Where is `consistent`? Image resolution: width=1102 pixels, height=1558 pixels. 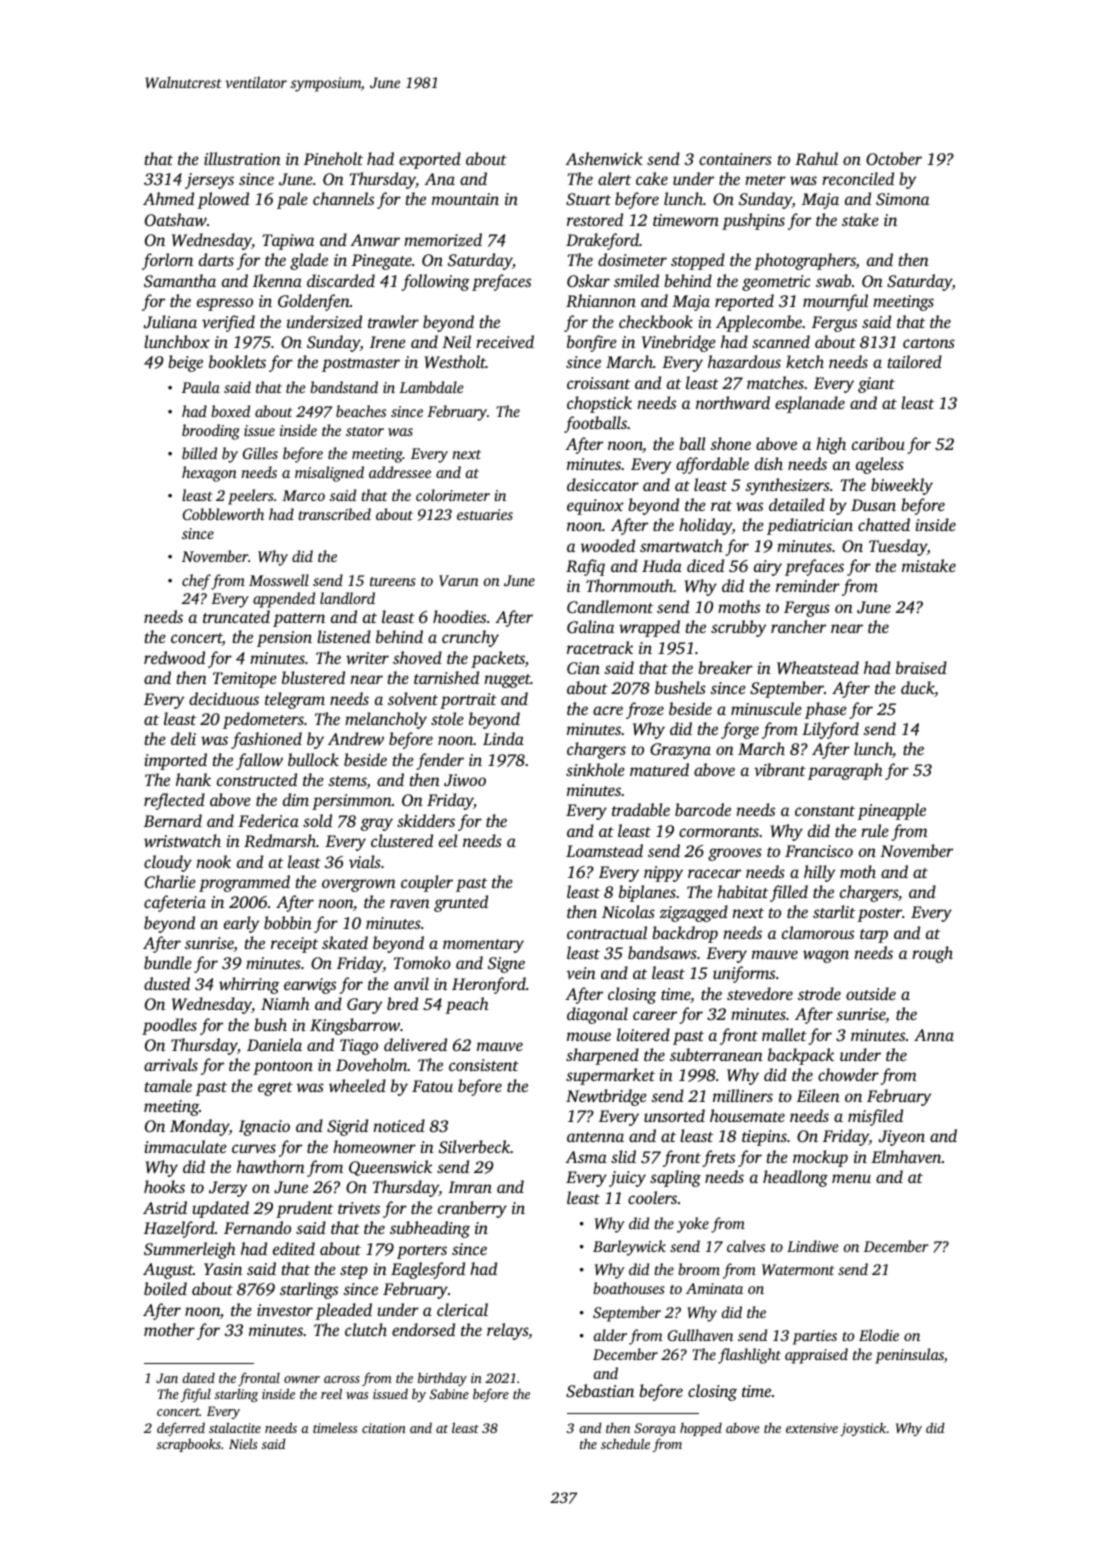 consistent is located at coordinates (484, 1065).
